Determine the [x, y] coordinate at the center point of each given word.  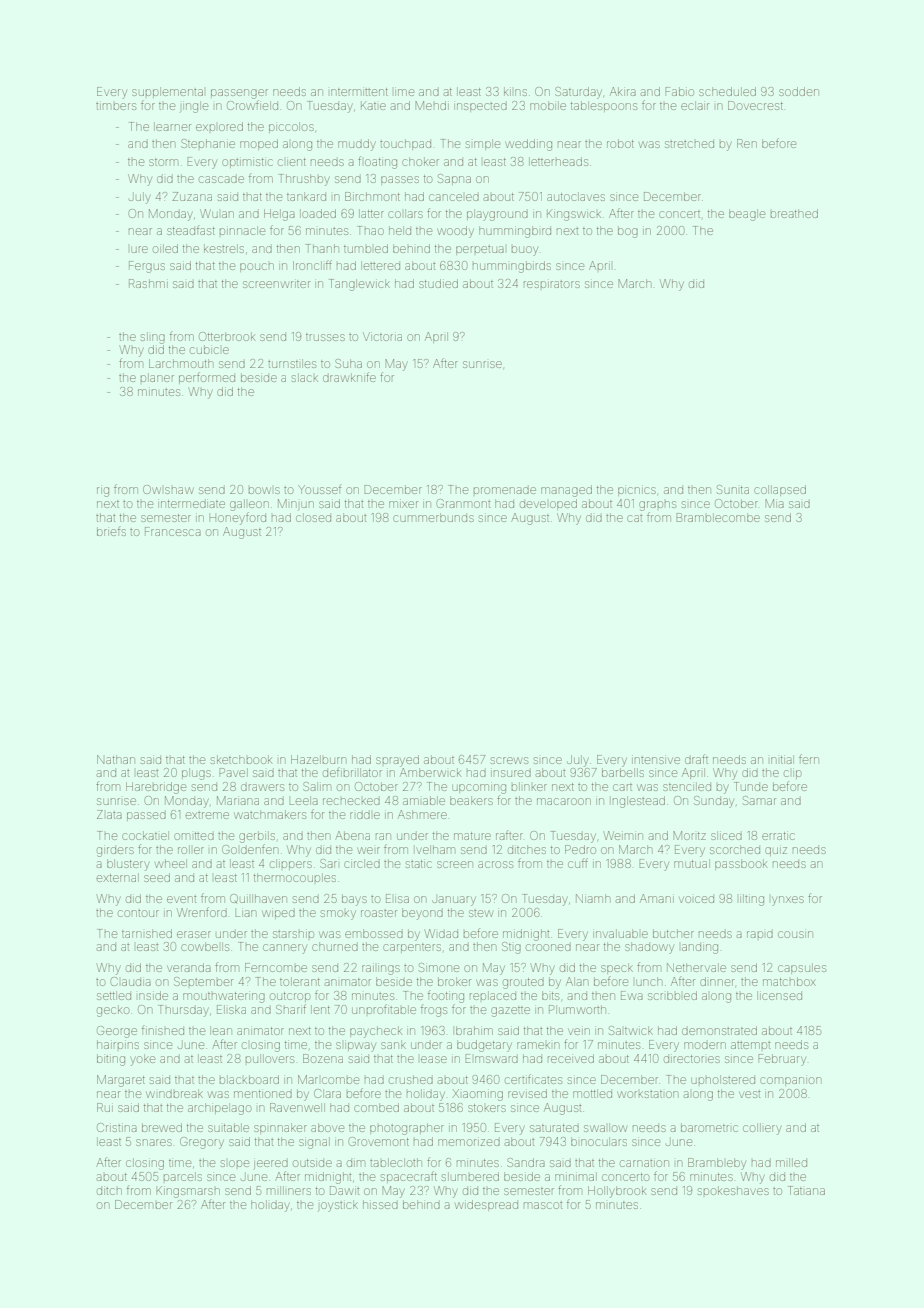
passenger [239, 94]
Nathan [116, 759]
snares [154, 1142]
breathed [794, 213]
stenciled [687, 786]
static [418, 864]
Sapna [454, 179]
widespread [486, 1205]
